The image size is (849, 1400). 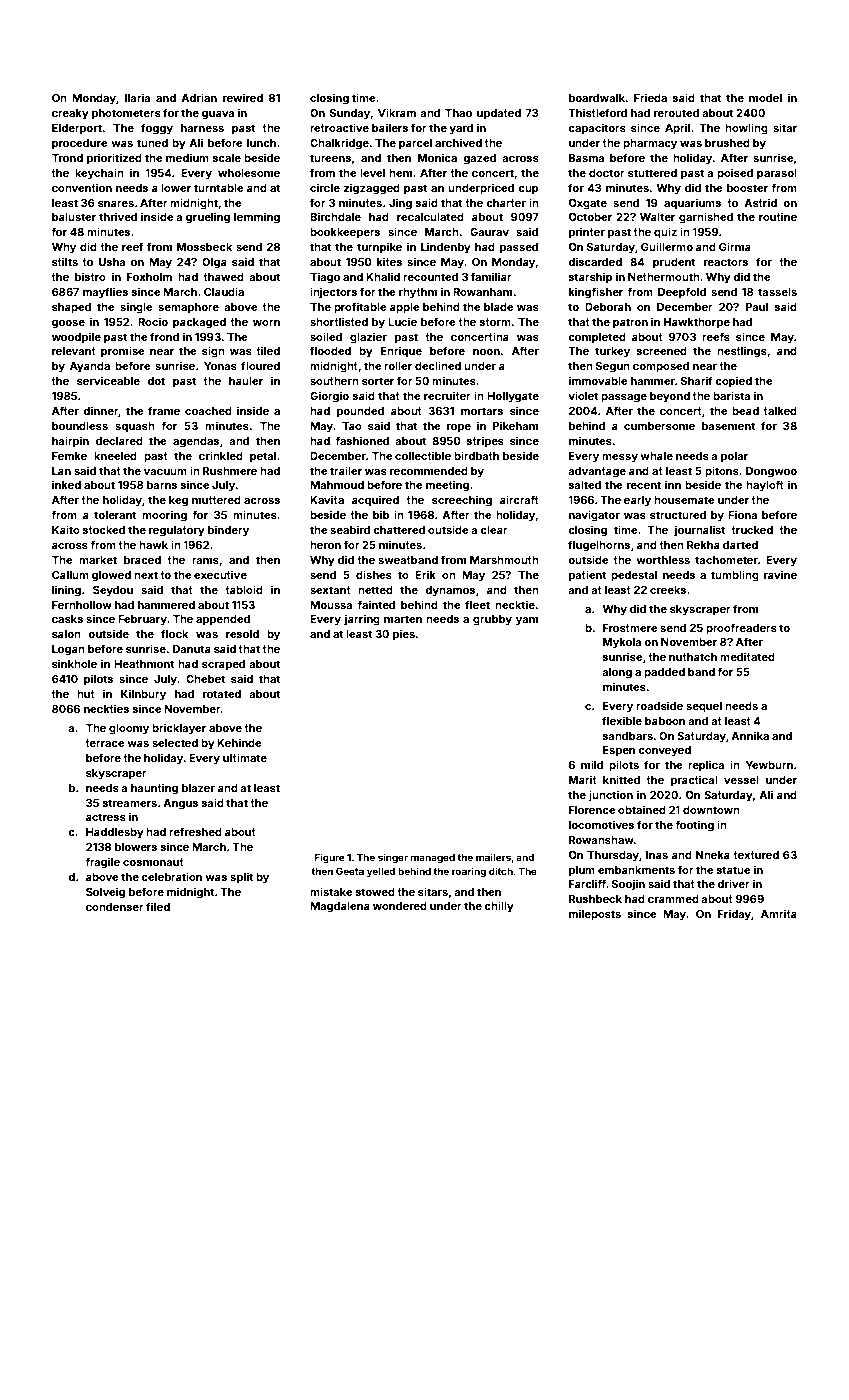 What do you see at coordinates (243, 97) in the page?
I see `rewired` at bounding box center [243, 97].
